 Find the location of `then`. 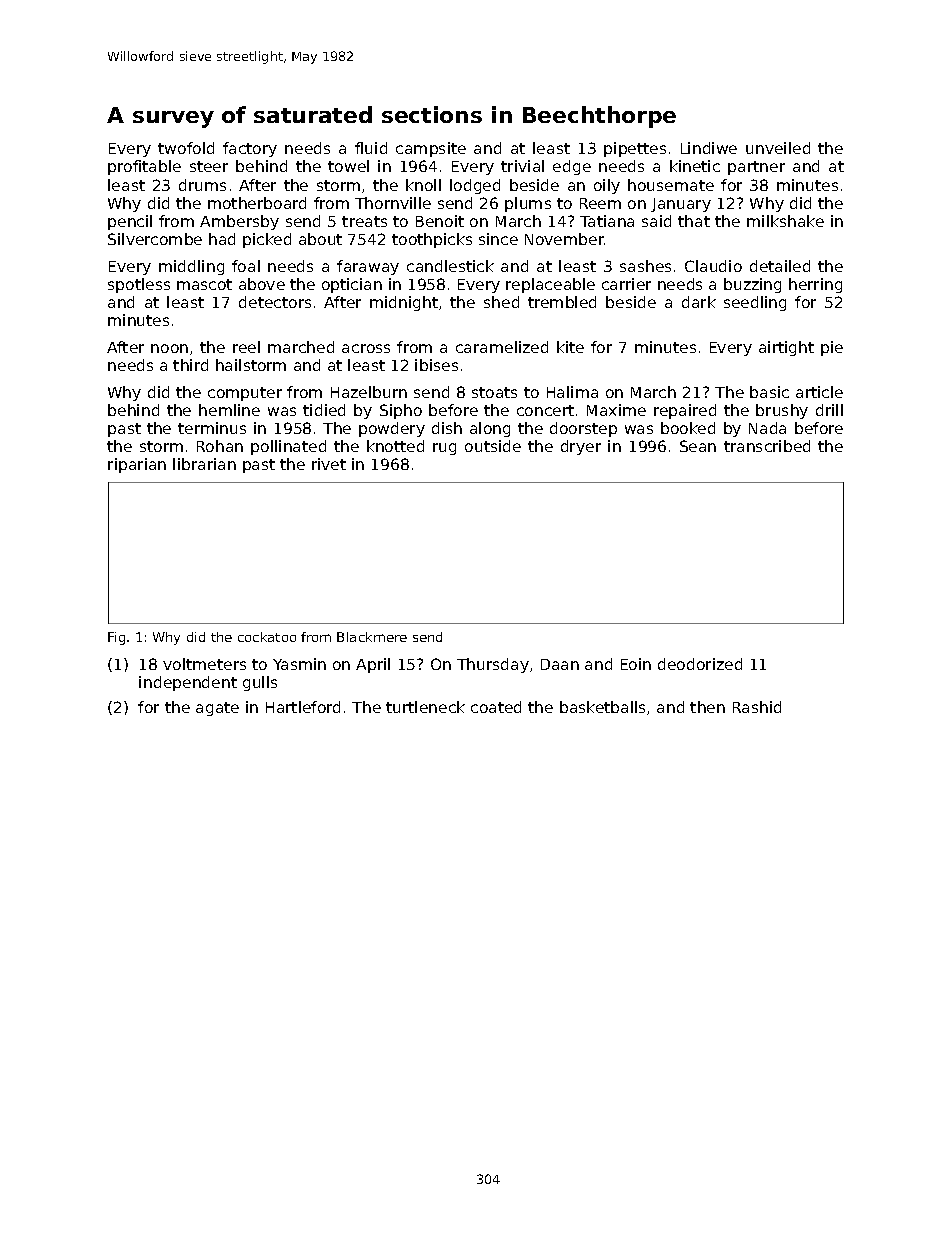

then is located at coordinates (707, 707).
